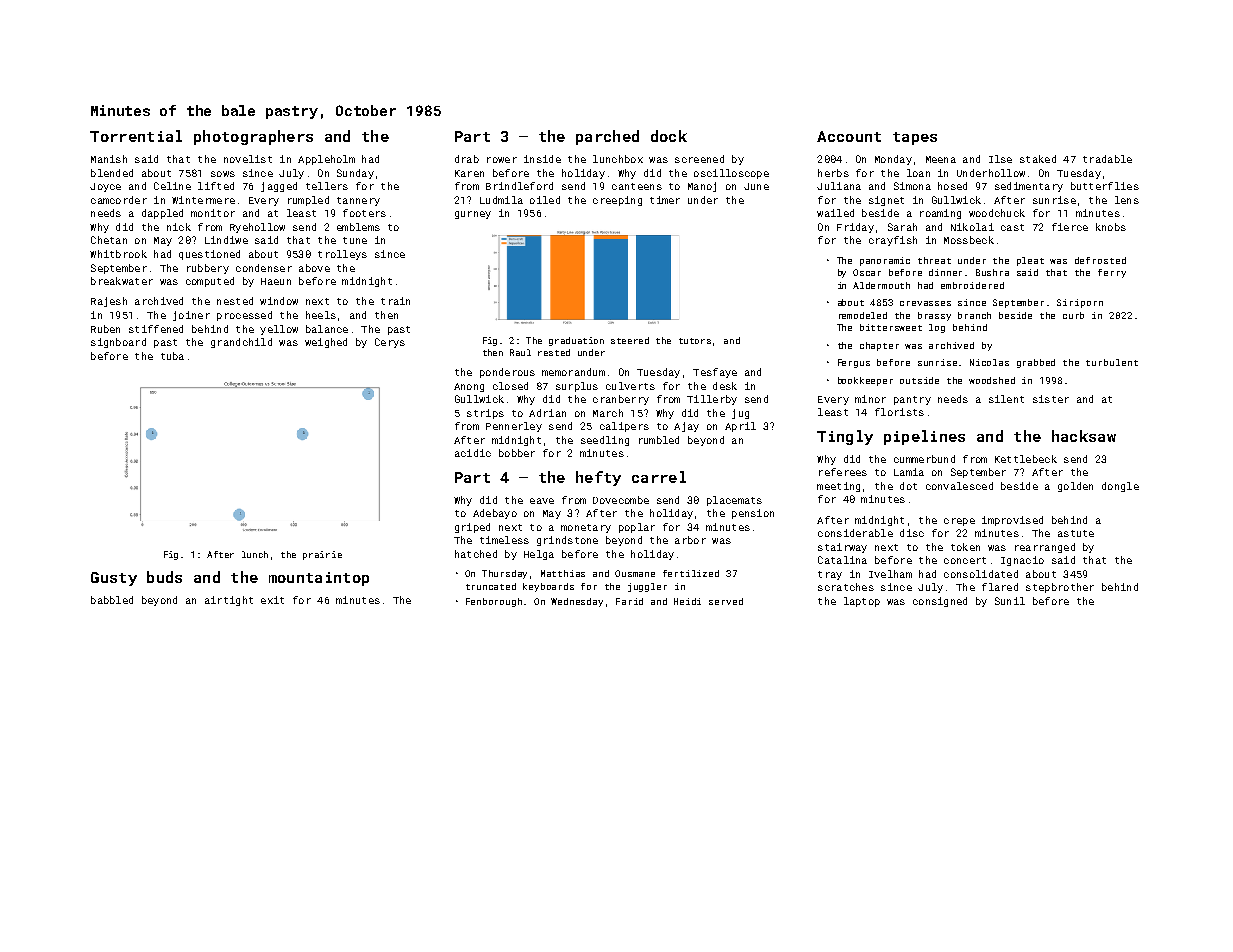 The width and height of the screenshot is (1233, 952). What do you see at coordinates (542, 501) in the screenshot?
I see `eave` at bounding box center [542, 501].
